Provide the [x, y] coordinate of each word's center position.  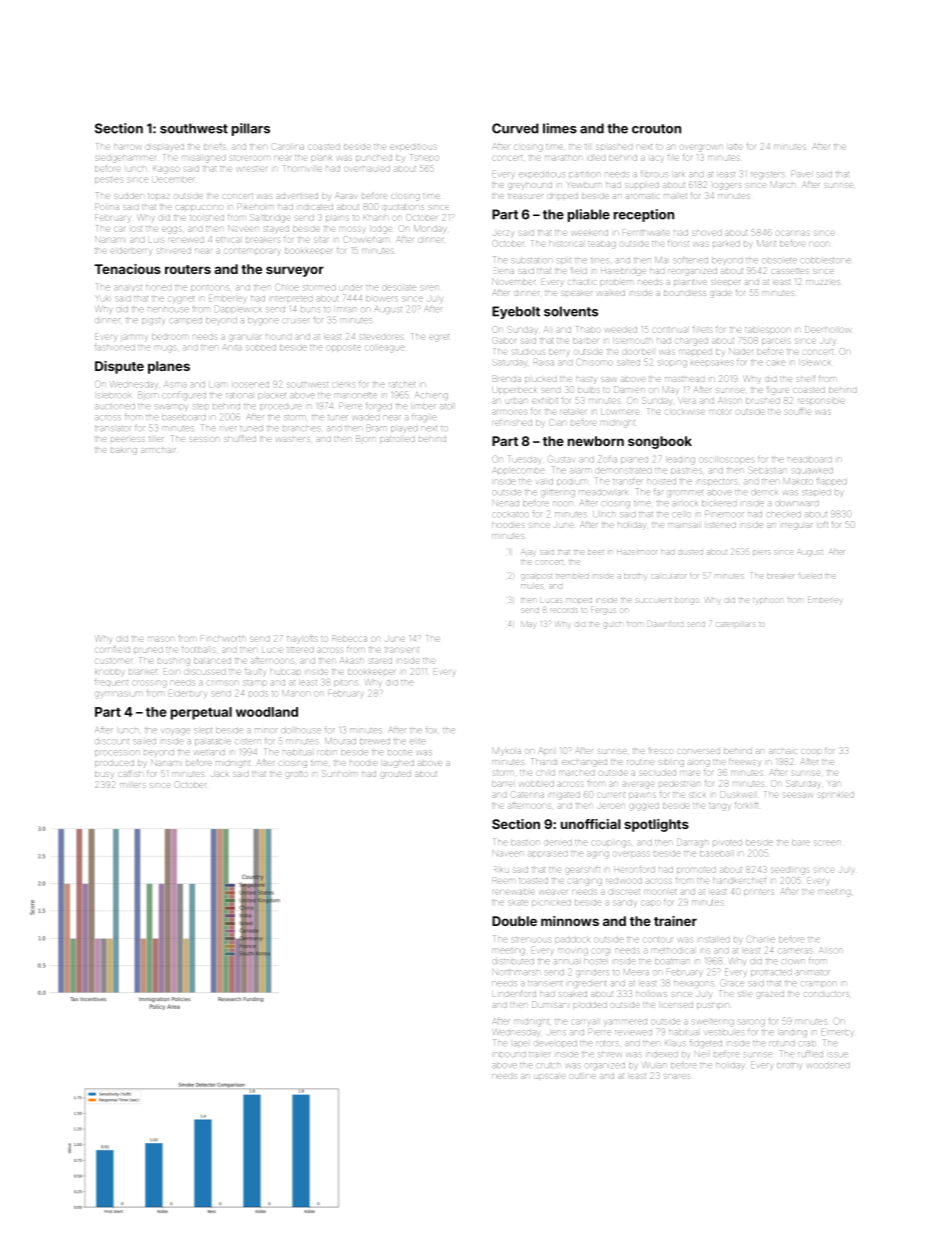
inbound [510, 1054]
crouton [656, 129]
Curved [515, 128]
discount [112, 741]
